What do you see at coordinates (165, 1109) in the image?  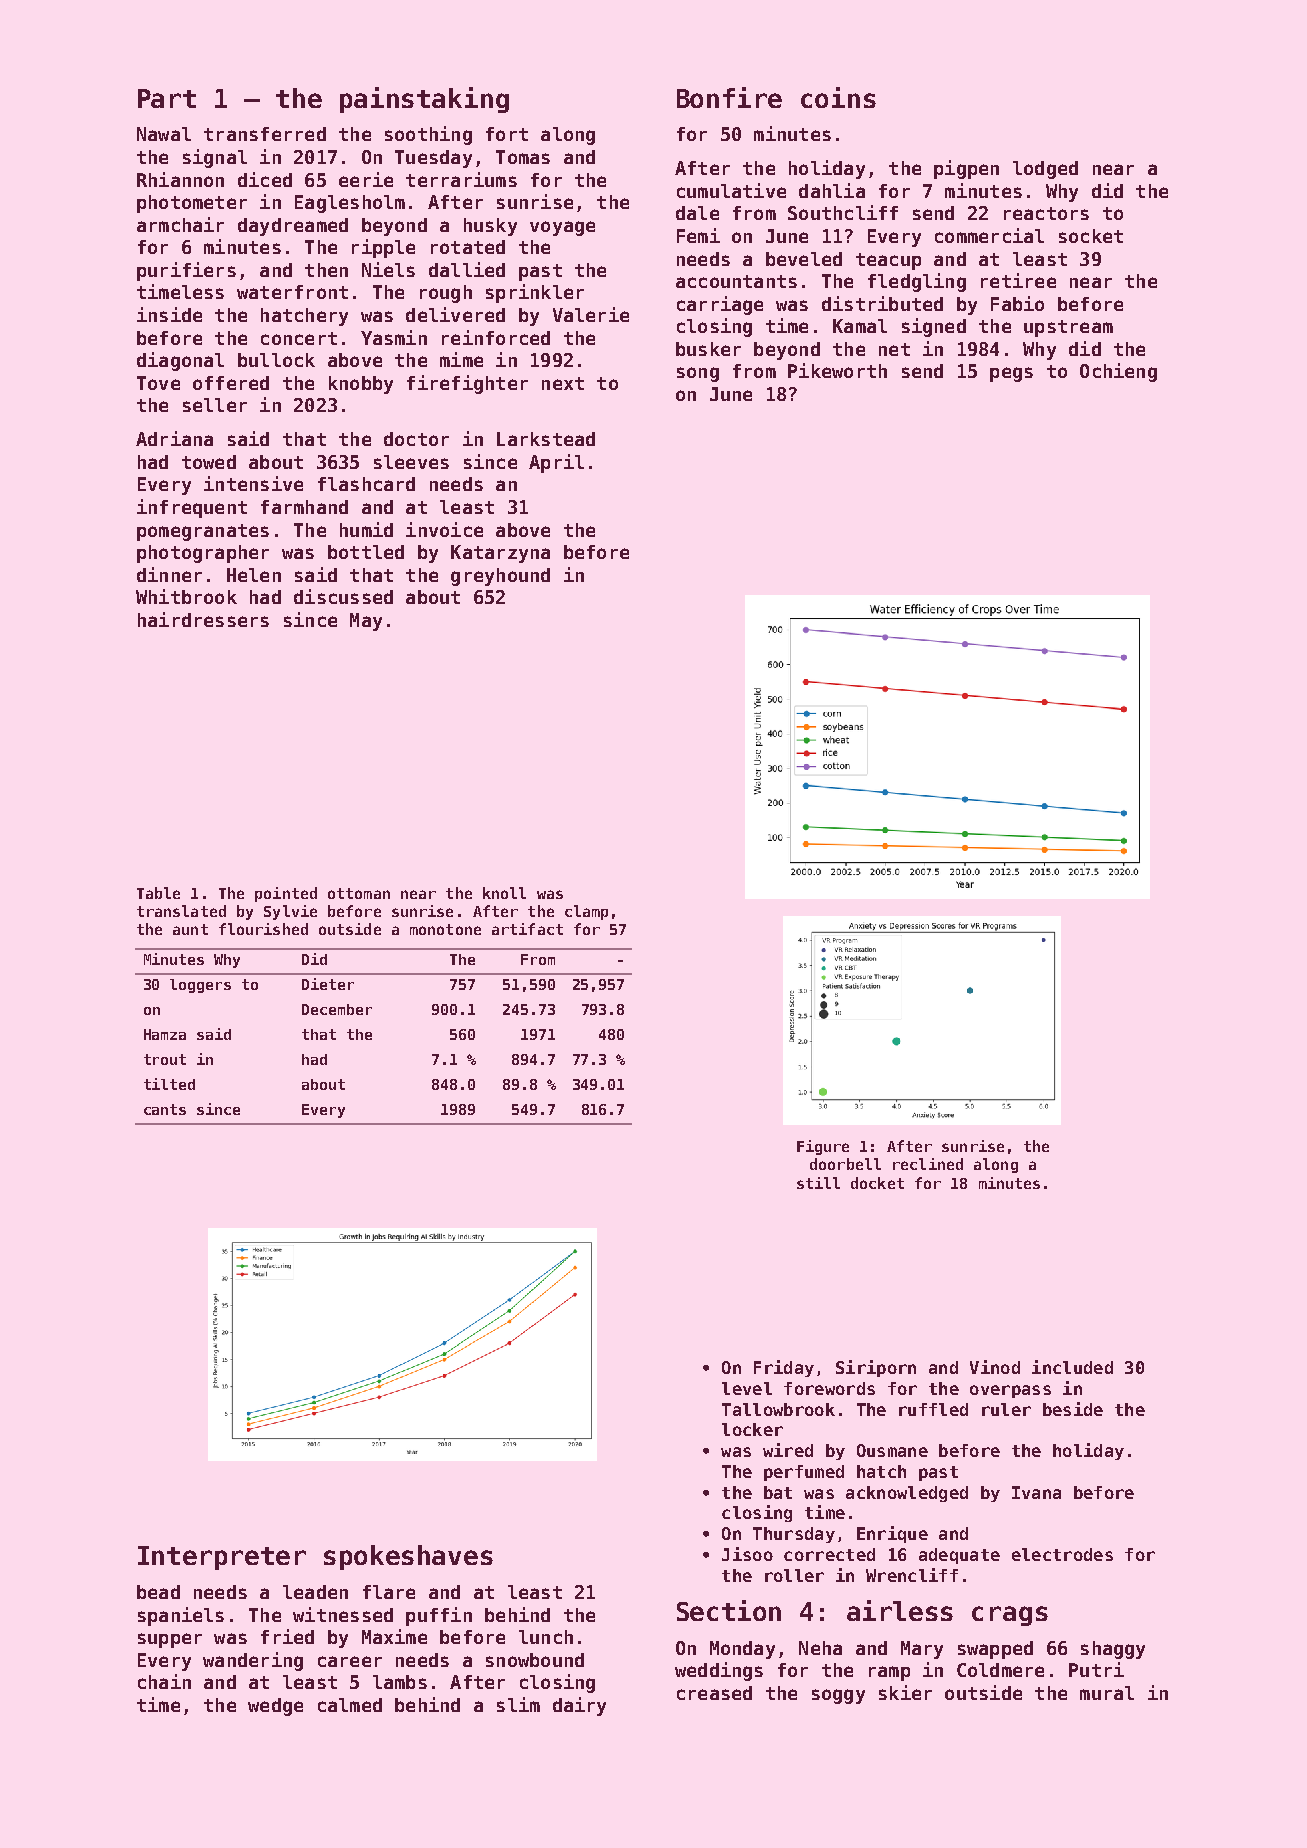 I see `cants` at bounding box center [165, 1109].
